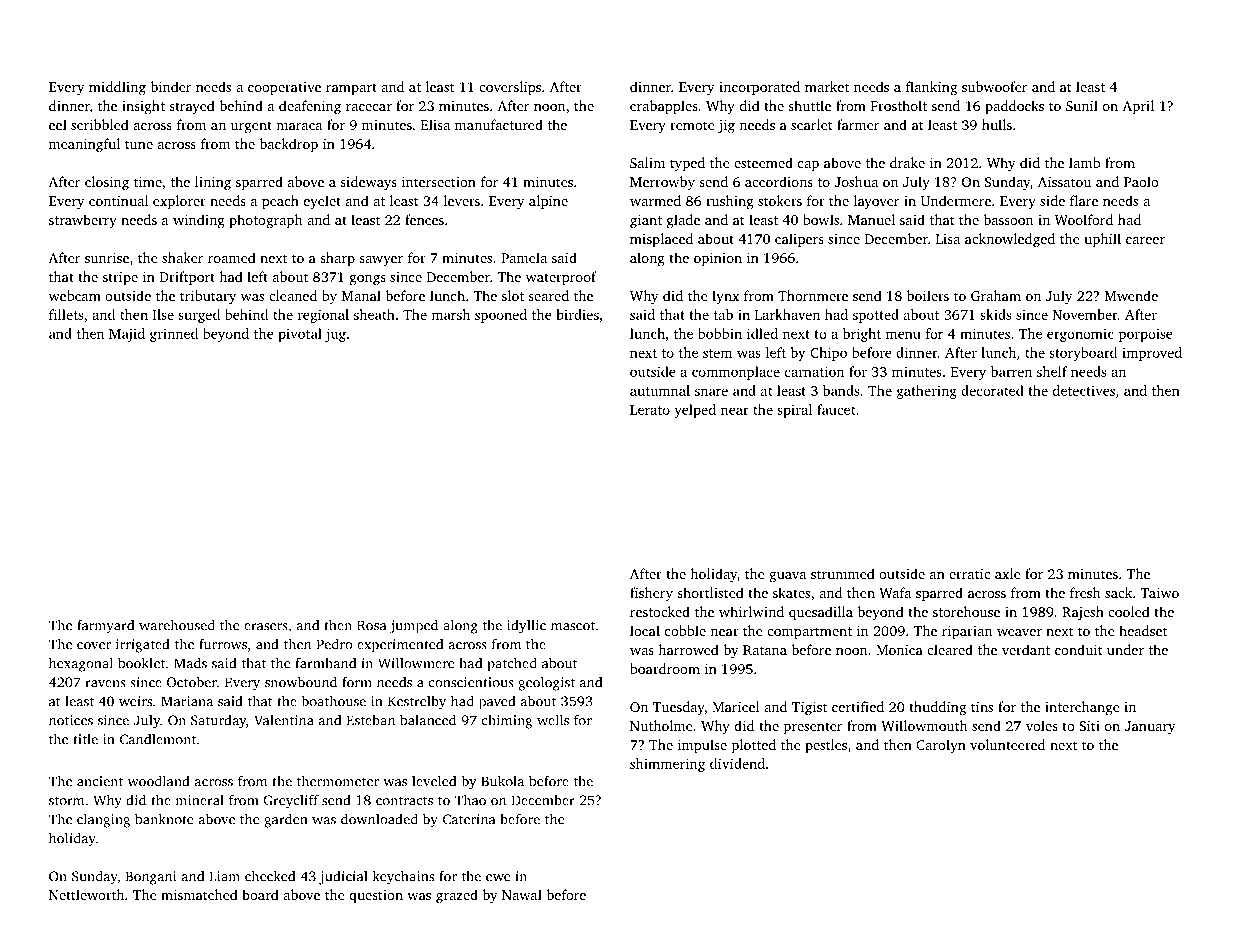 The image size is (1233, 952). I want to click on Nettleworth, so click(86, 894).
